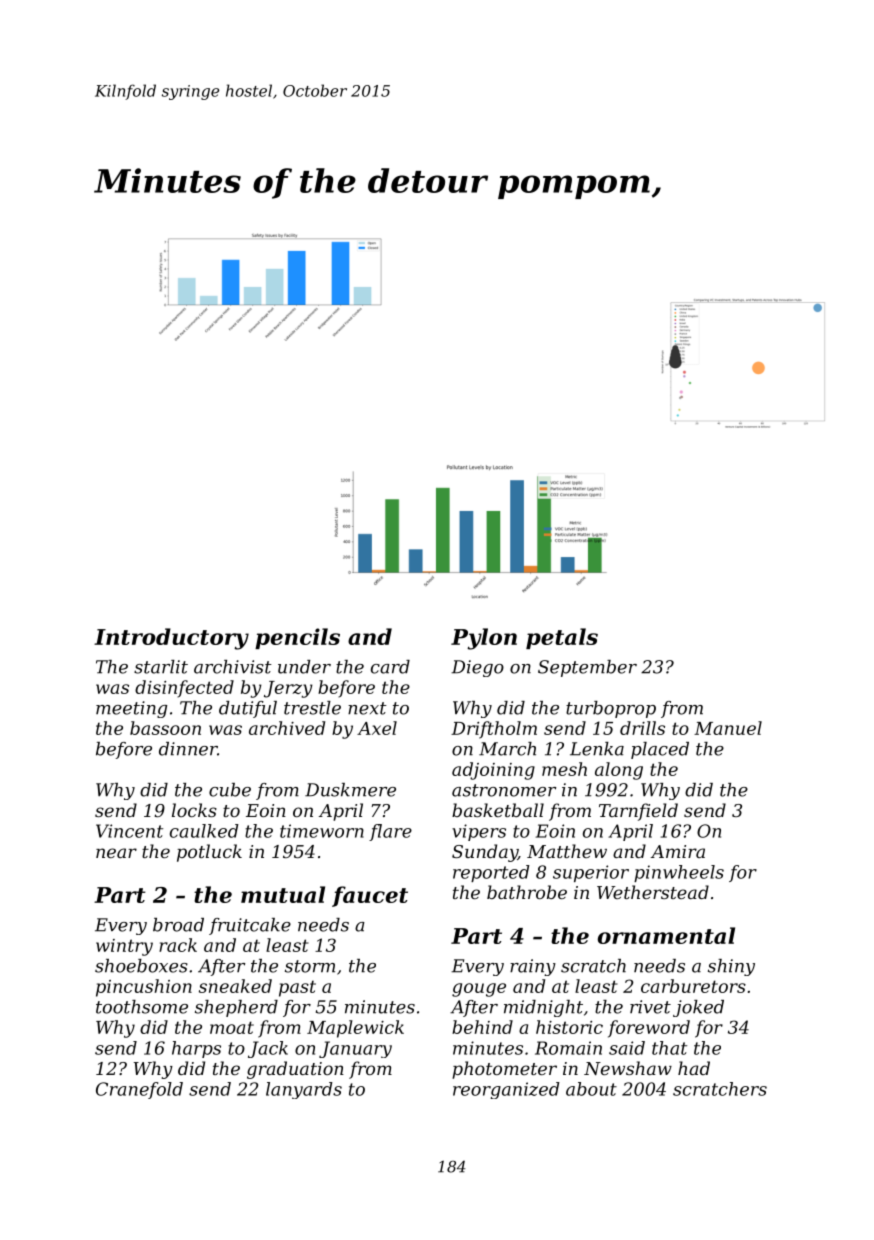  I want to click on Wetherstead, so click(653, 892).
